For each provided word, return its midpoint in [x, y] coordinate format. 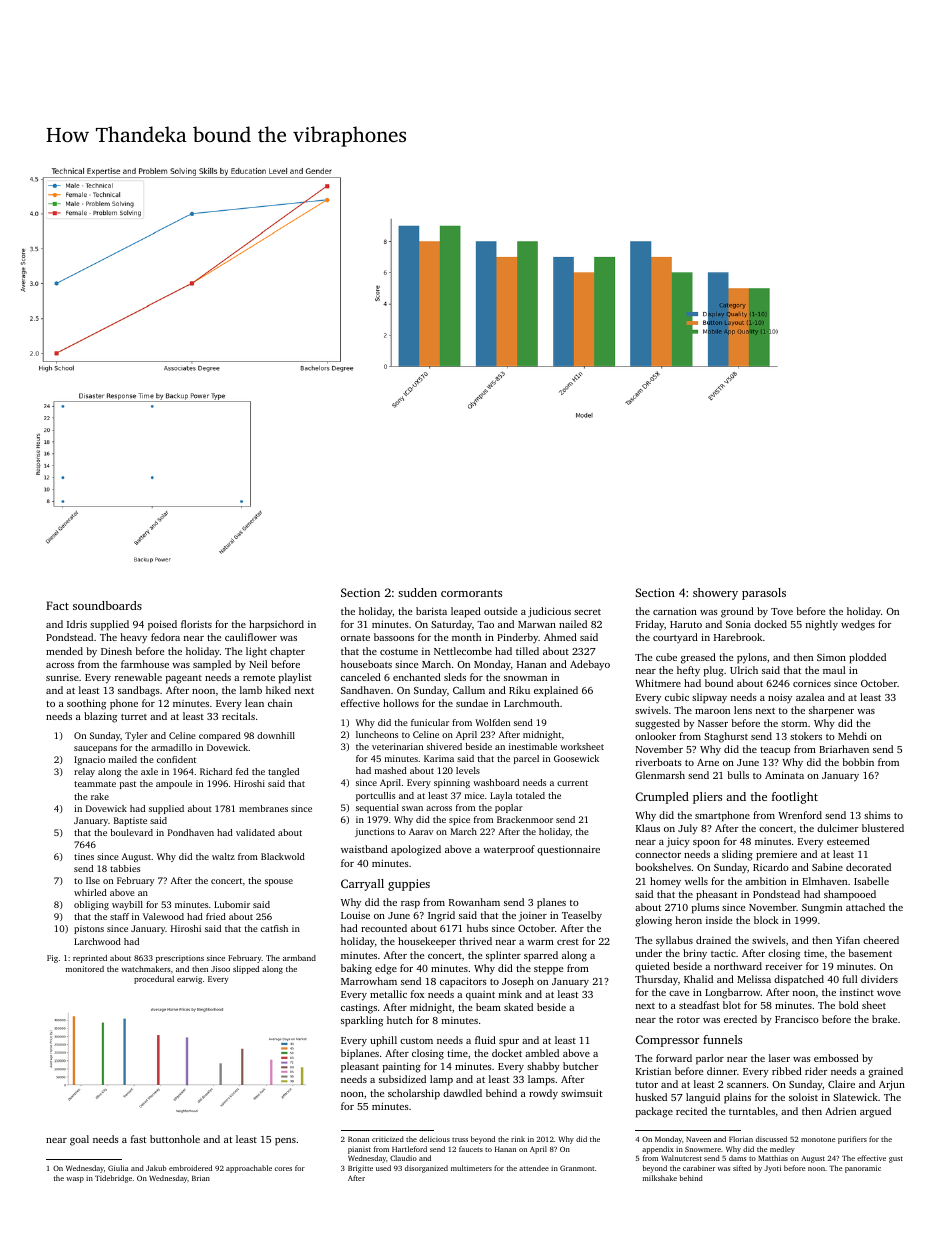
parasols [764, 594]
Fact [57, 605]
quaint [480, 996]
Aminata [784, 775]
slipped [246, 970]
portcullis [375, 796]
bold [849, 1005]
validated [255, 832]
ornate [355, 638]
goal [79, 1140]
